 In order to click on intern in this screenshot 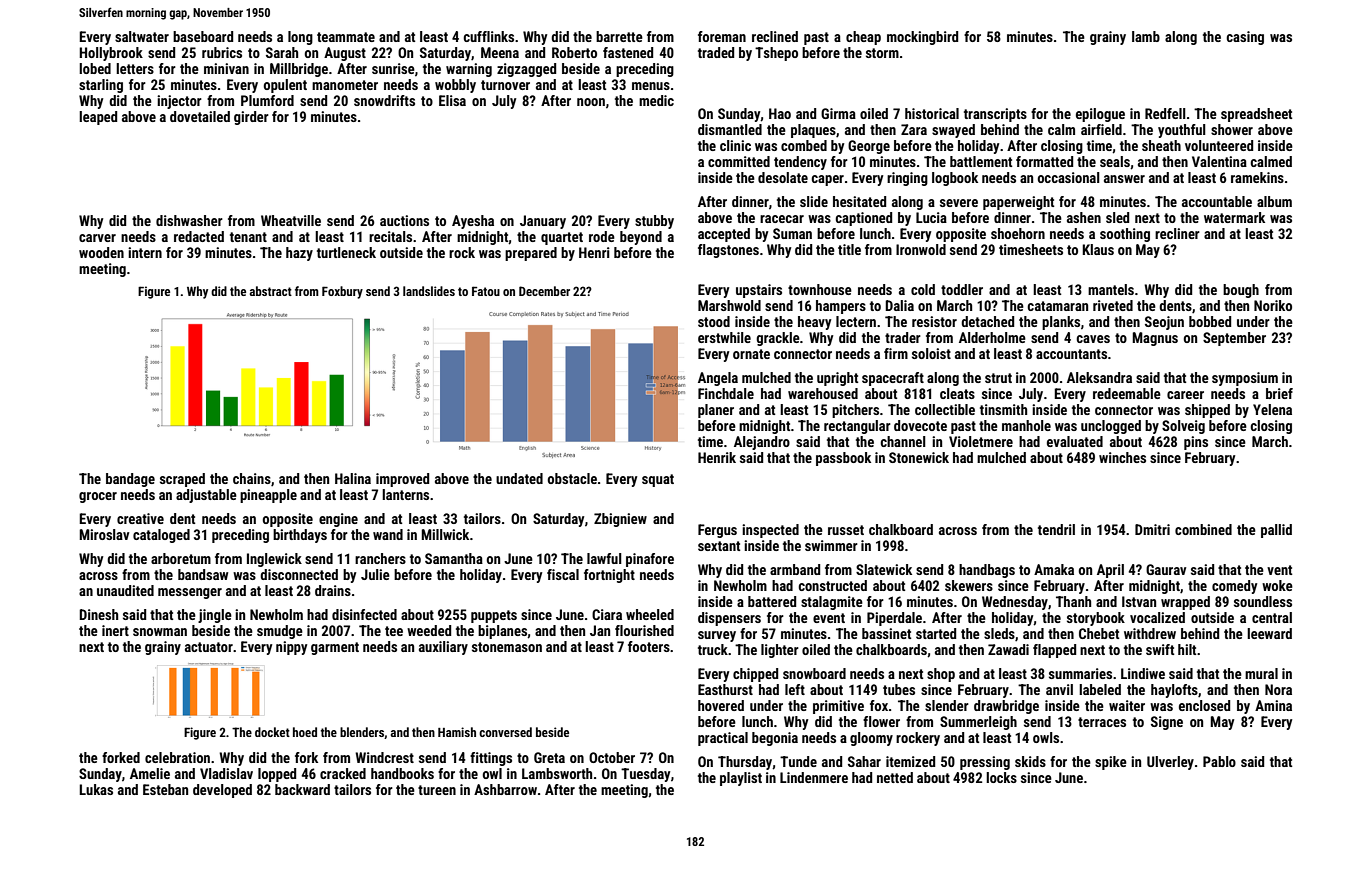, I will do `click(145, 252)`.
